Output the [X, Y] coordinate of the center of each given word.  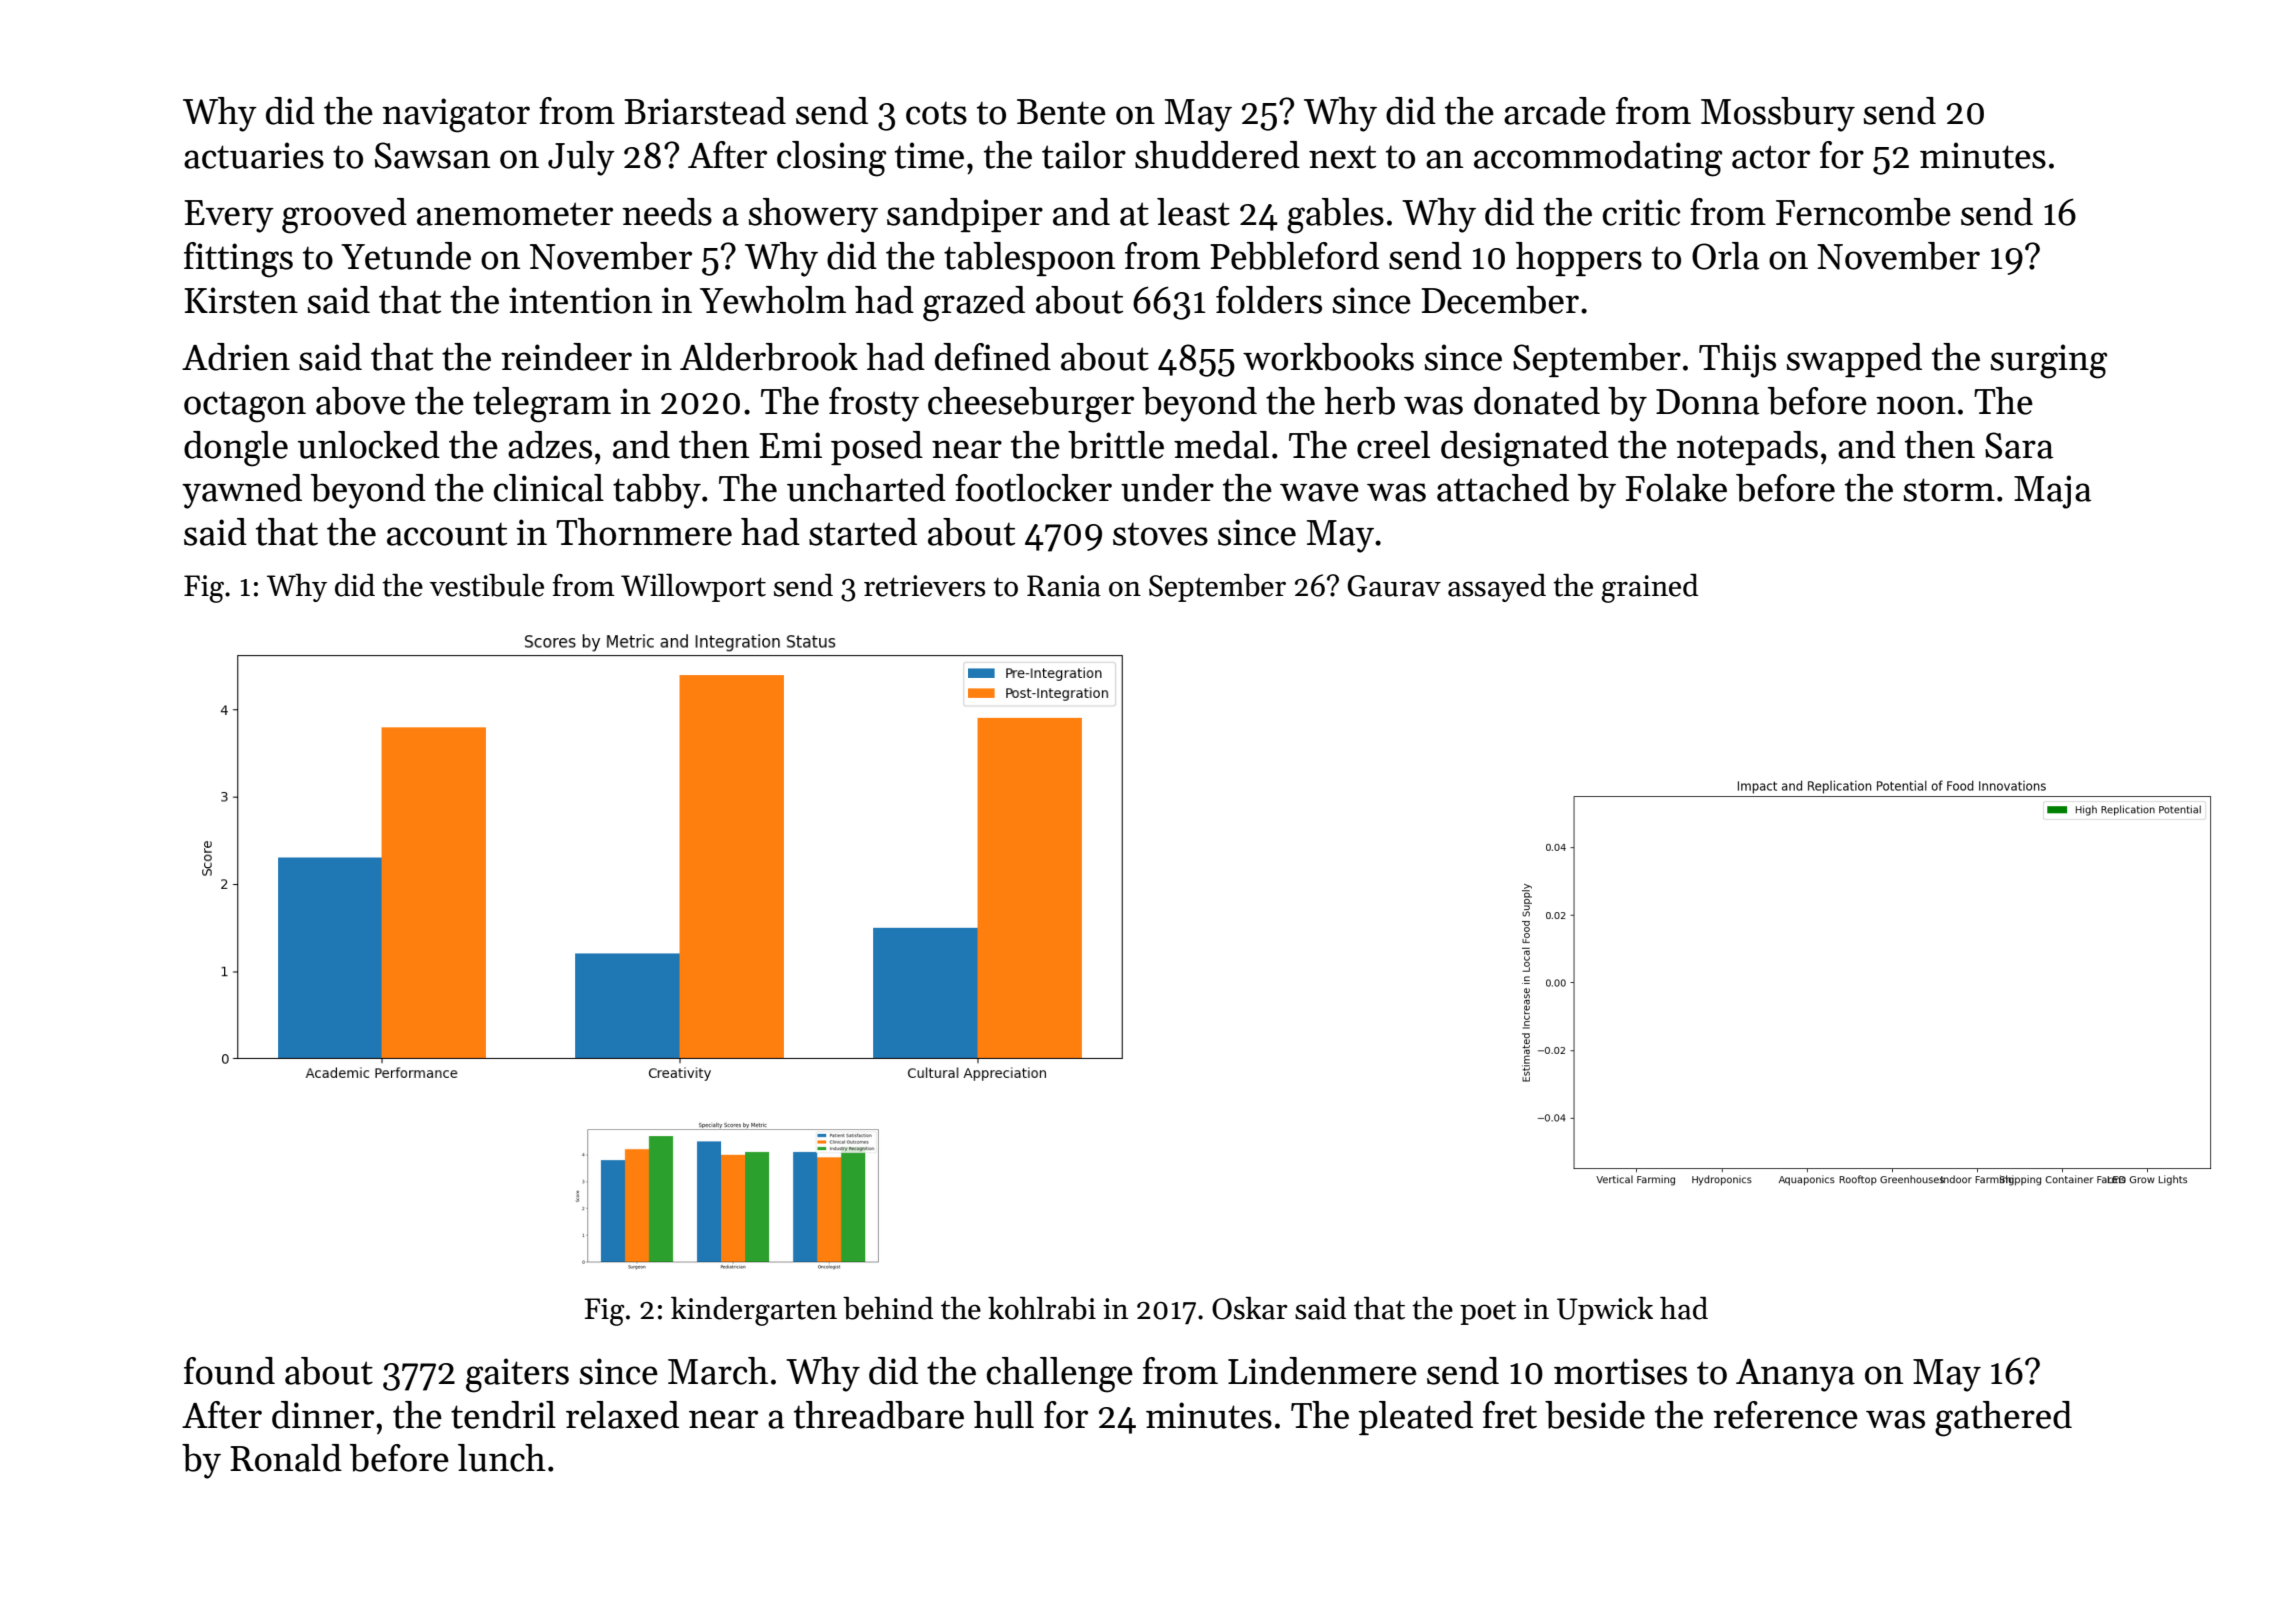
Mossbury [1778, 114]
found [229, 1371]
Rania [1064, 586]
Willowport [693, 588]
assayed [1497, 588]
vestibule [487, 585]
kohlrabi [1042, 1308]
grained [1649, 588]
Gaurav [1394, 586]
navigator [456, 115]
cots [936, 113]
